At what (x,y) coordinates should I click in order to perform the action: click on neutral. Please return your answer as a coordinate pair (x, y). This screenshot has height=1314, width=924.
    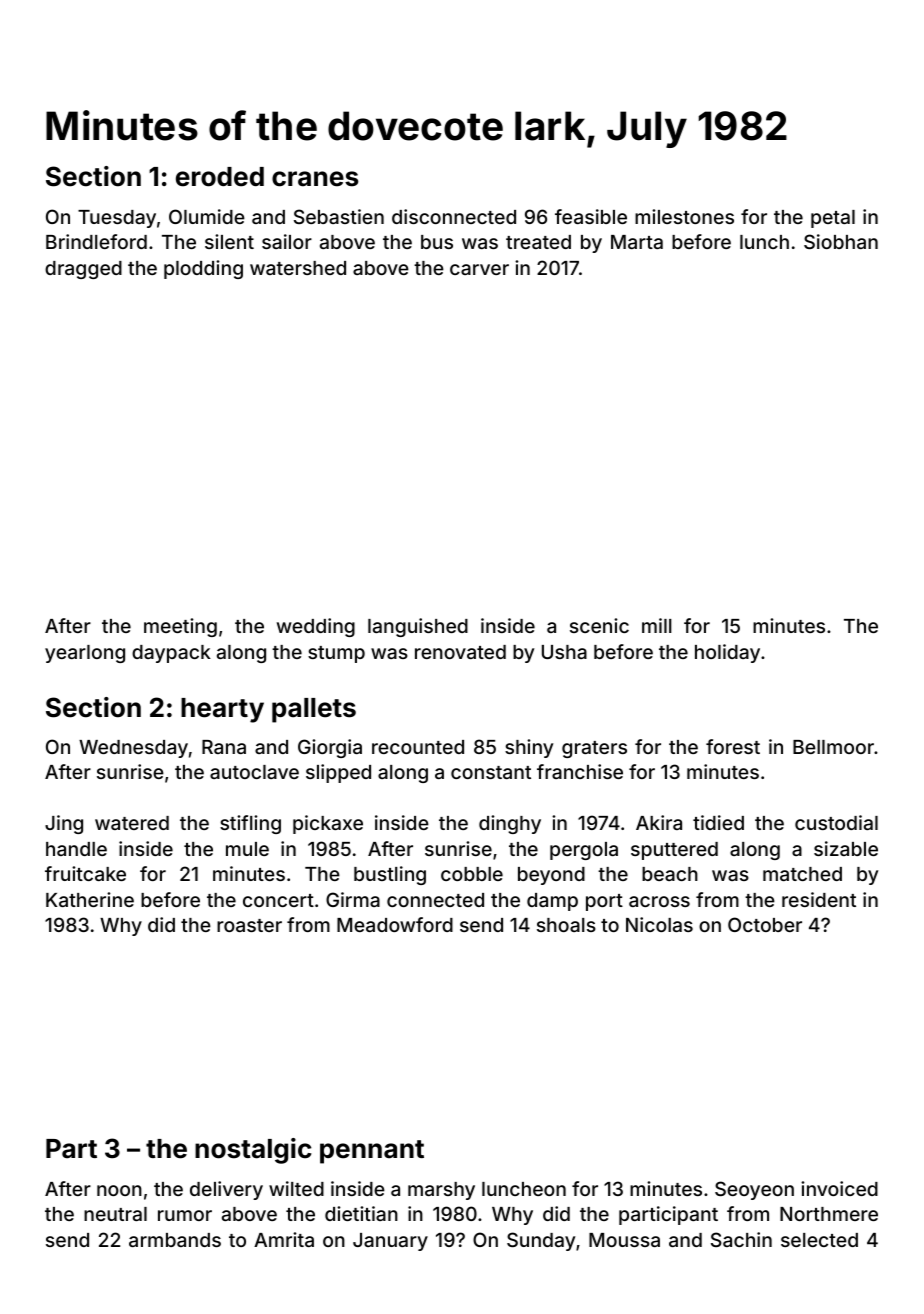
    Looking at the image, I should click on (115, 1214).
